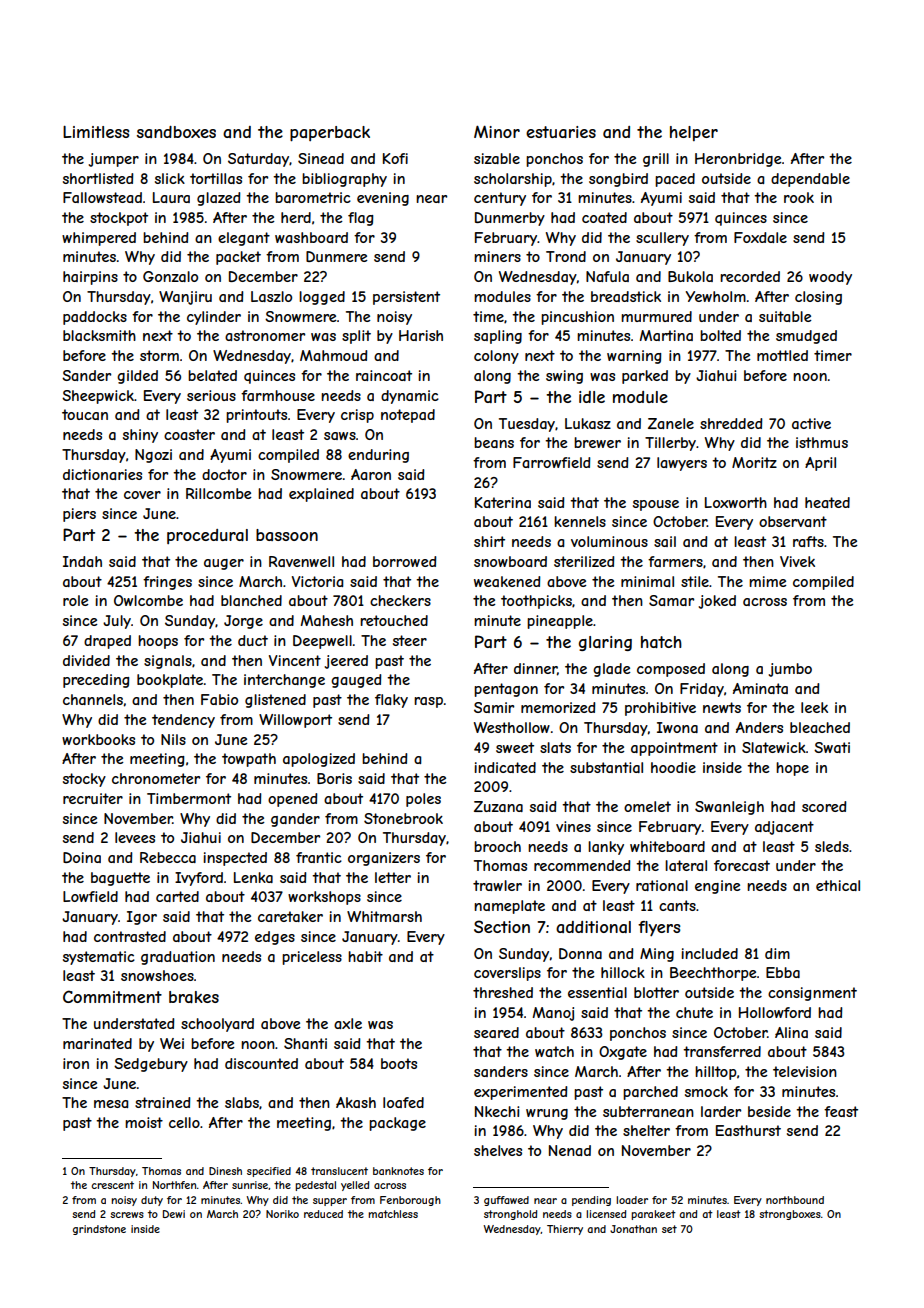  What do you see at coordinates (176, 132) in the screenshot?
I see `sandboxes` at bounding box center [176, 132].
